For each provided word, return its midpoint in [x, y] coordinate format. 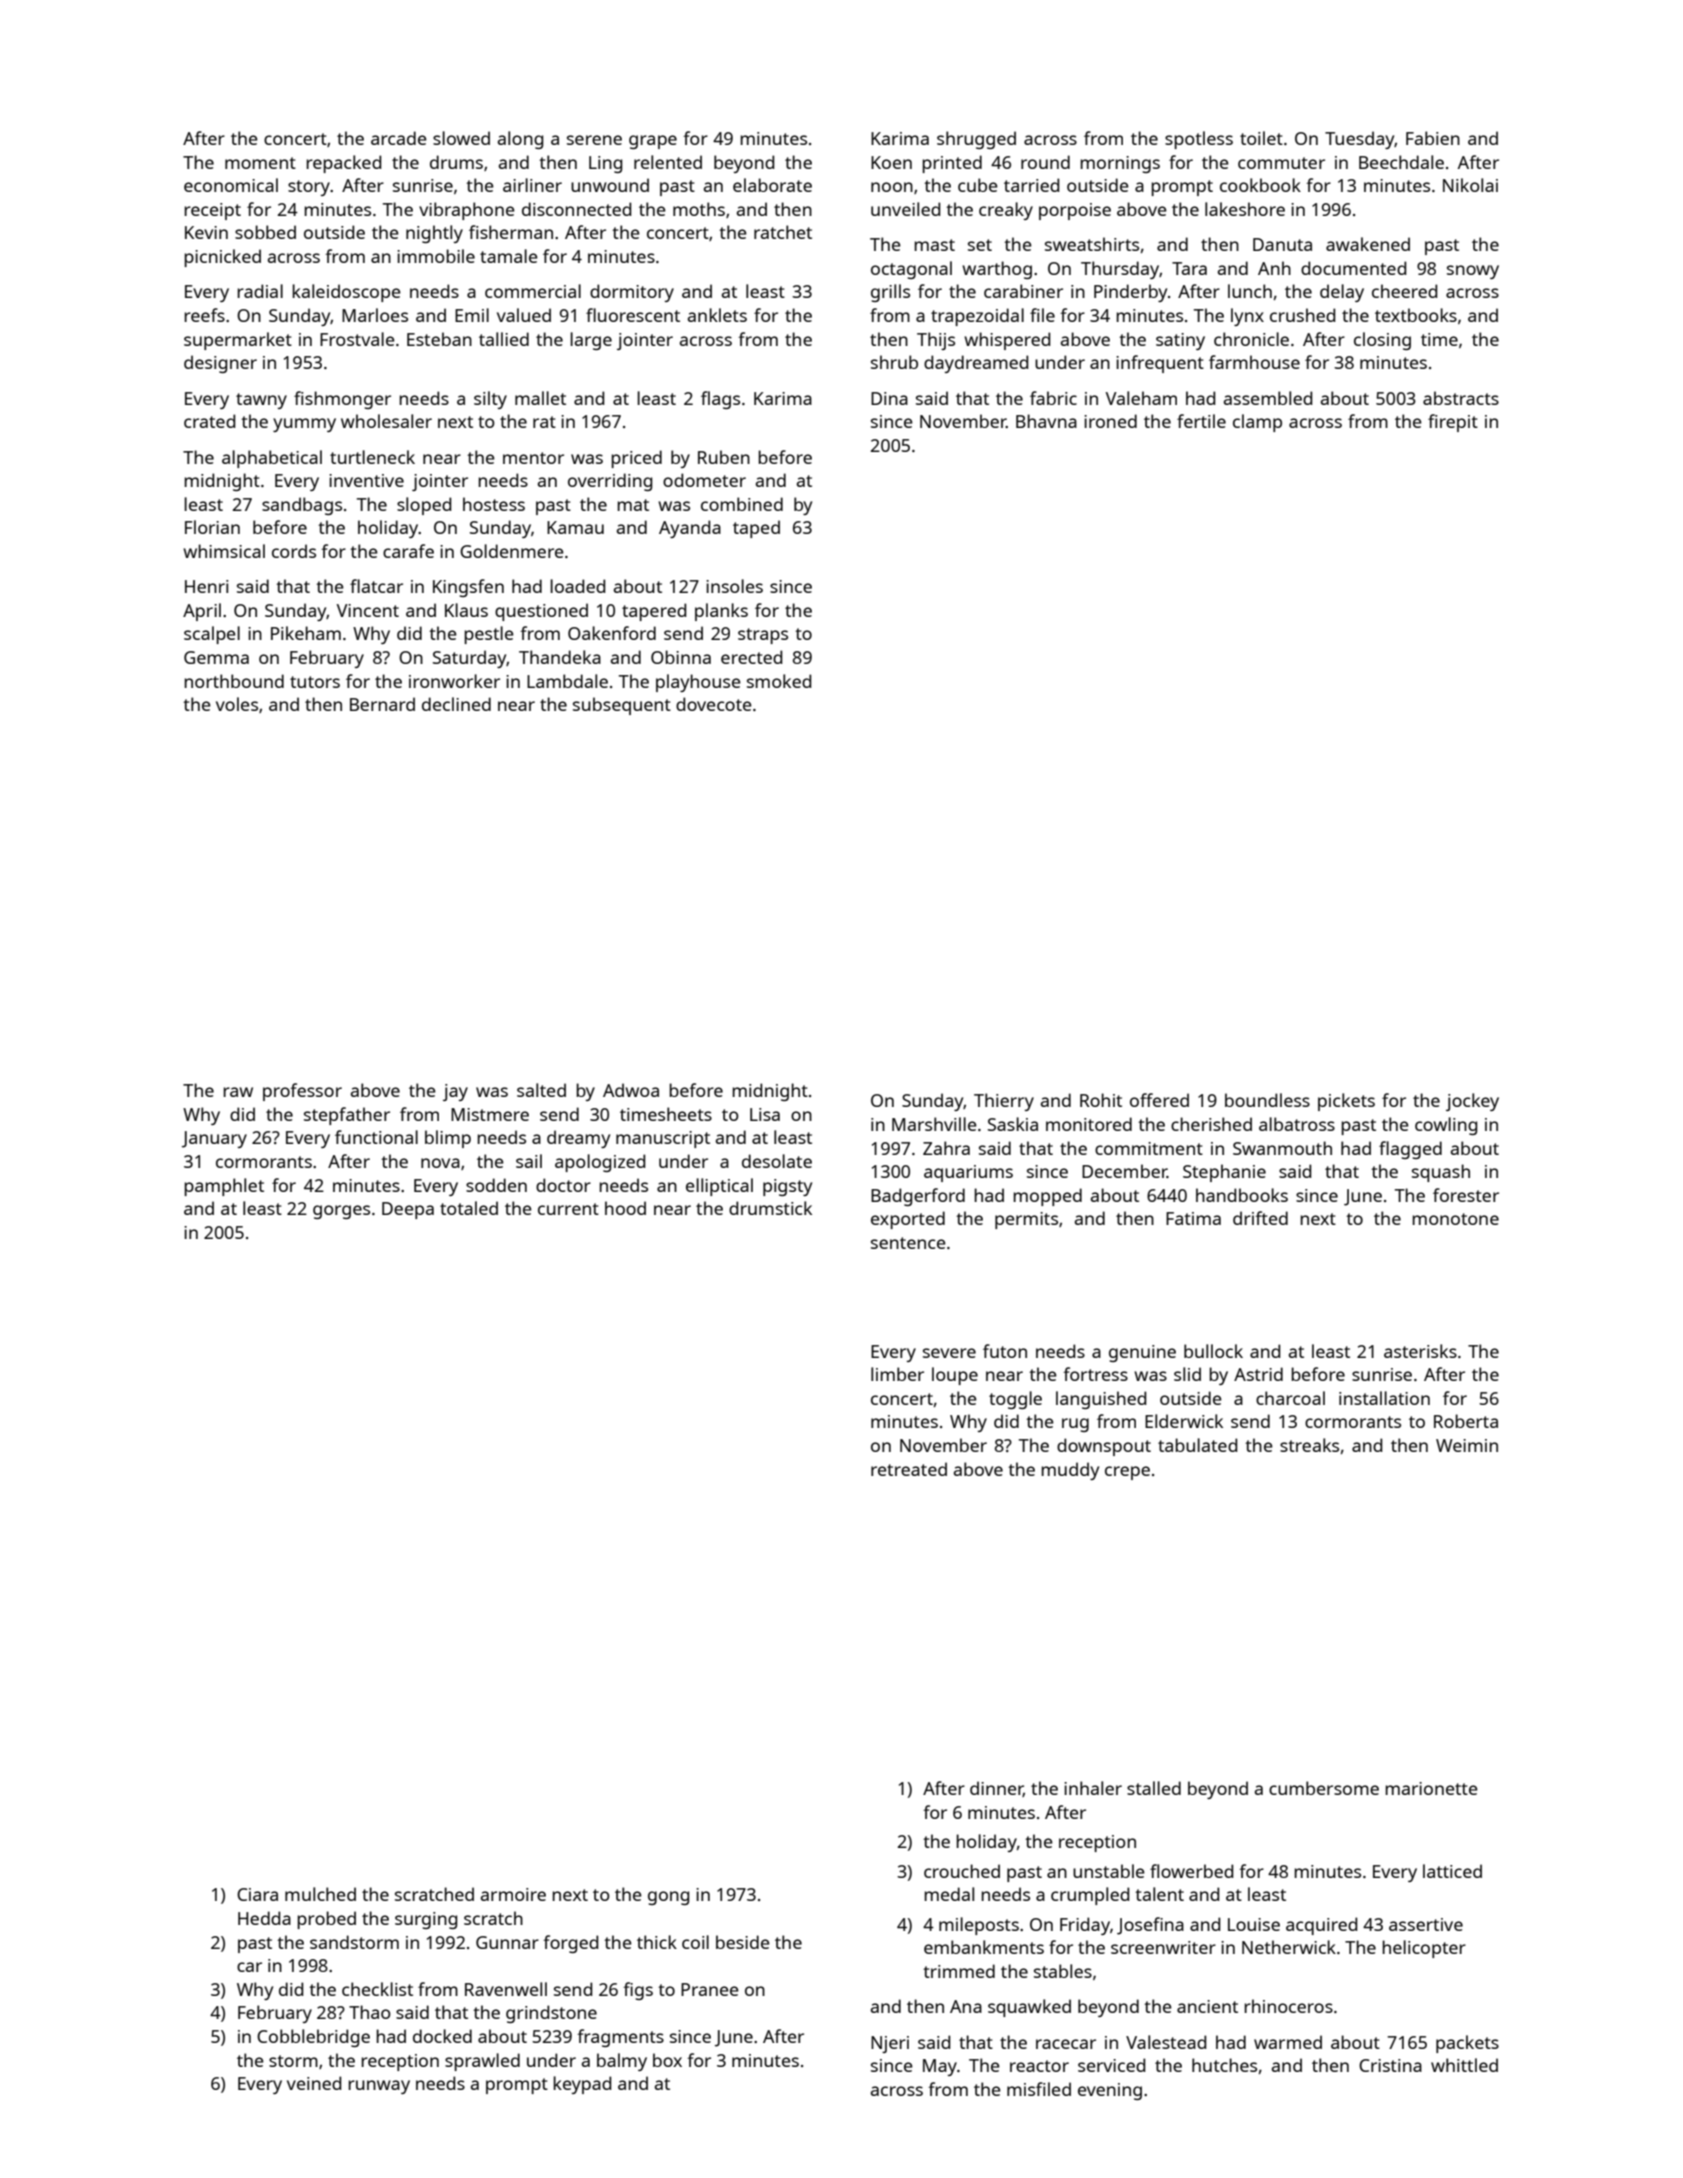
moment [260, 163]
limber [897, 1374]
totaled [469, 1208]
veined [314, 2083]
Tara [1189, 268]
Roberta [1466, 1421]
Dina [889, 398]
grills [890, 293]
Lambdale [567, 681]
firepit [1453, 423]
